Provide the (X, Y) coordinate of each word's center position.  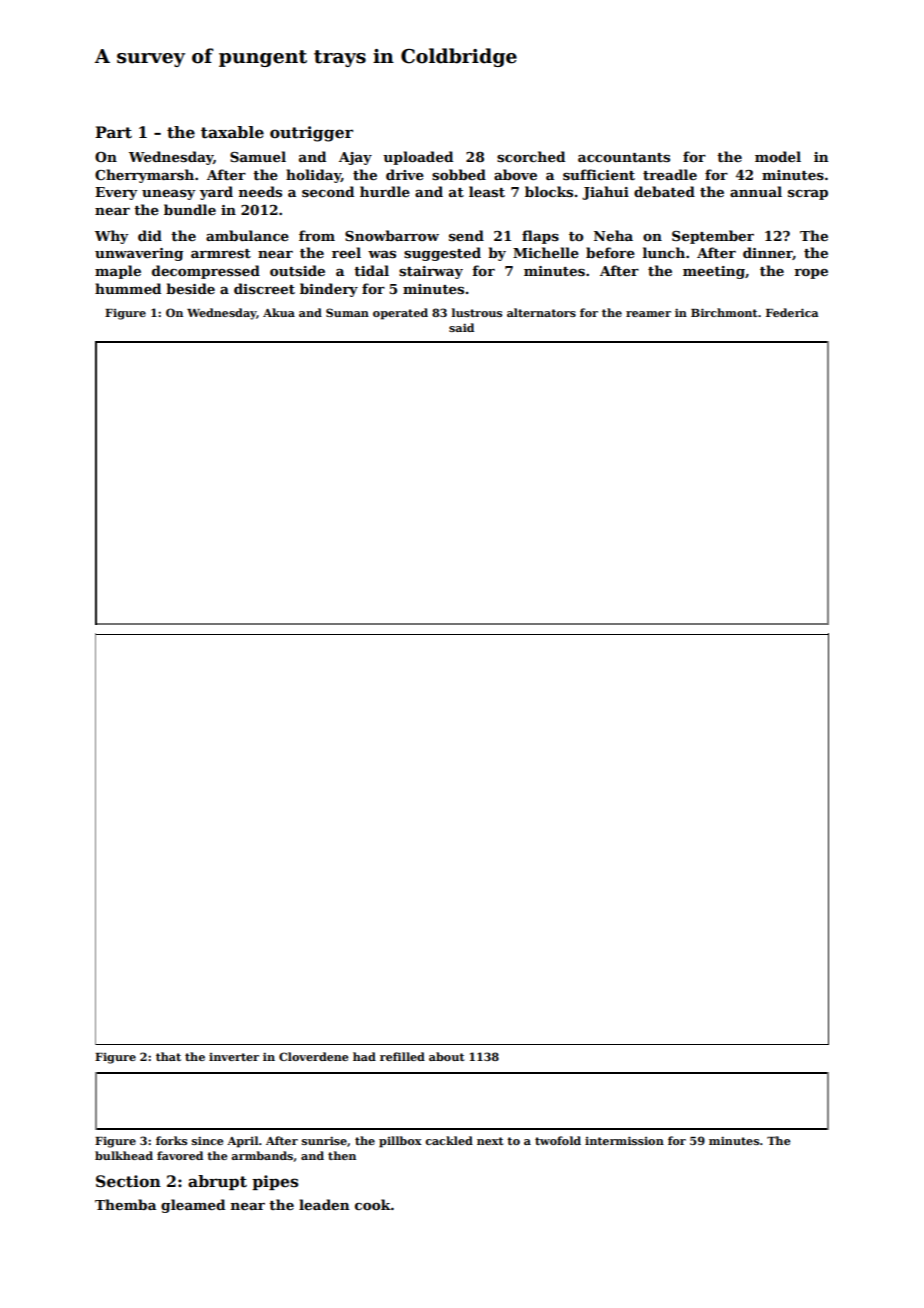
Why (112, 237)
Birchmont (724, 312)
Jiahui (605, 193)
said (461, 327)
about (446, 1056)
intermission (624, 1140)
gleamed (193, 1206)
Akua (279, 312)
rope (811, 274)
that (168, 1056)
